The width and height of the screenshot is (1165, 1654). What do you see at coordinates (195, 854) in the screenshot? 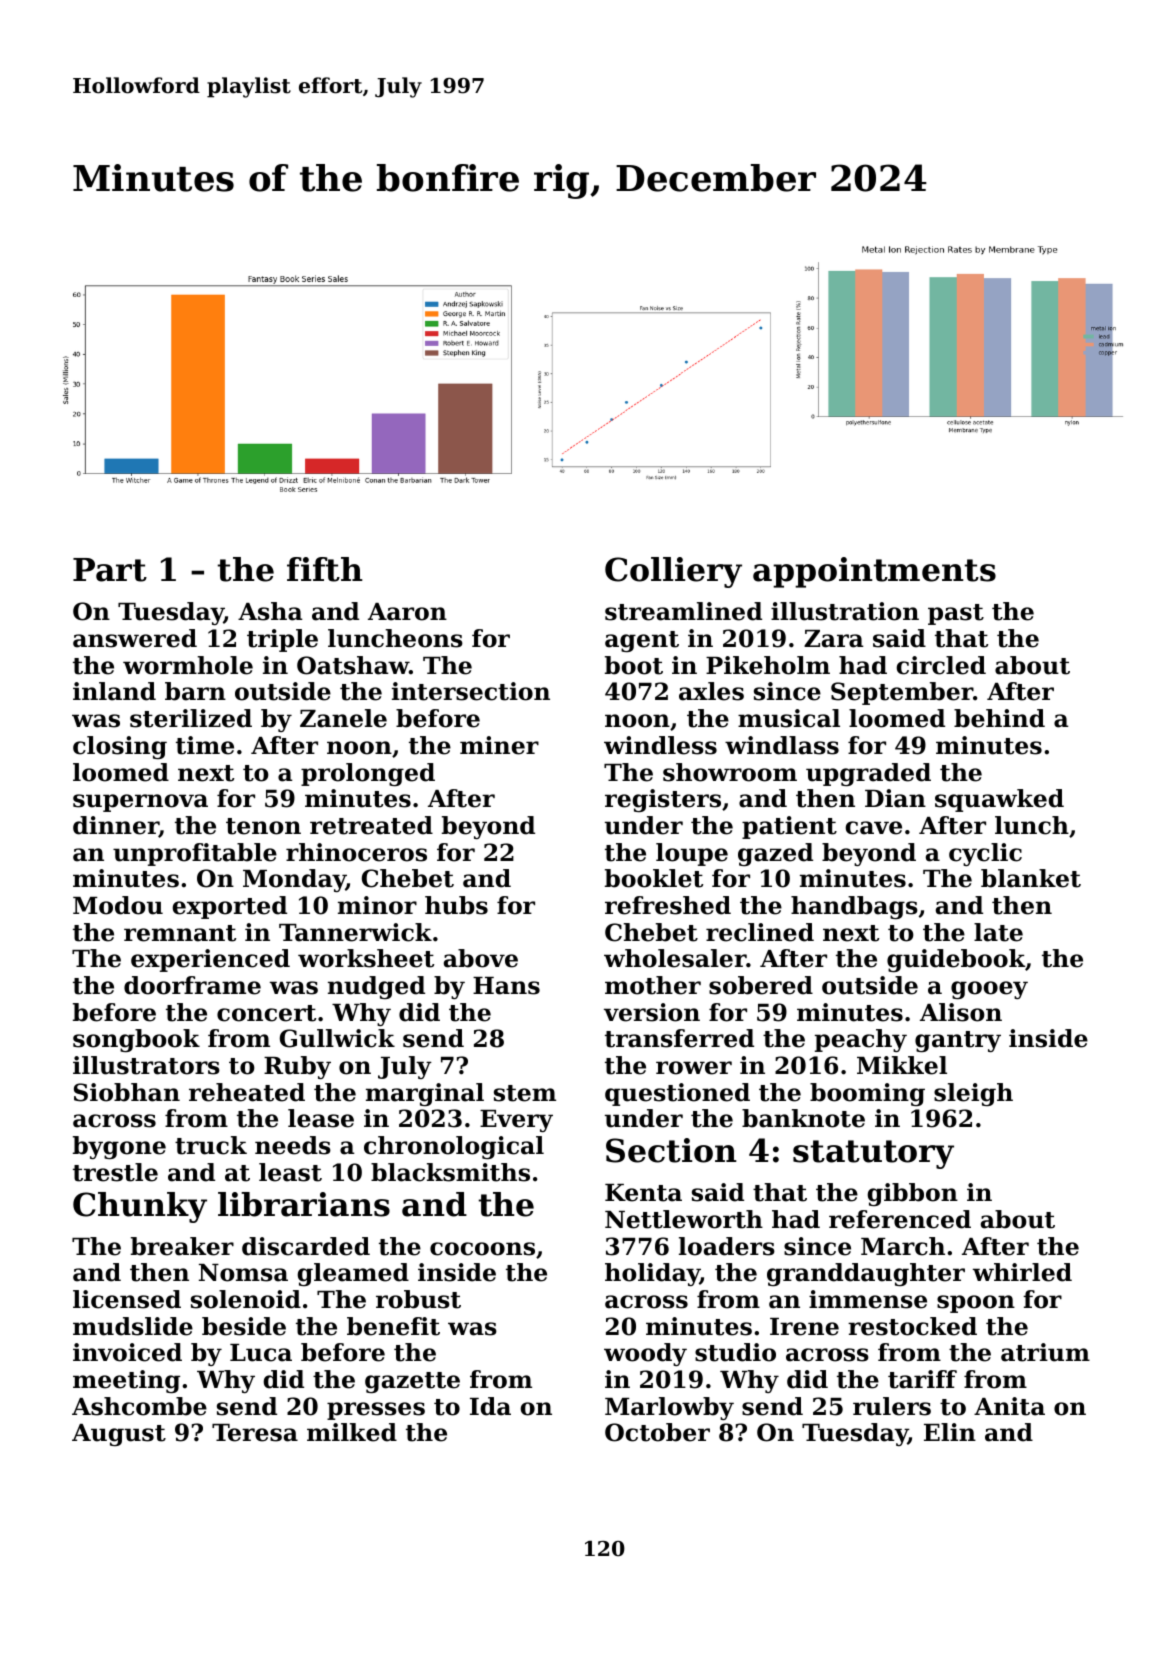
I see `unprofitable` at bounding box center [195, 854].
